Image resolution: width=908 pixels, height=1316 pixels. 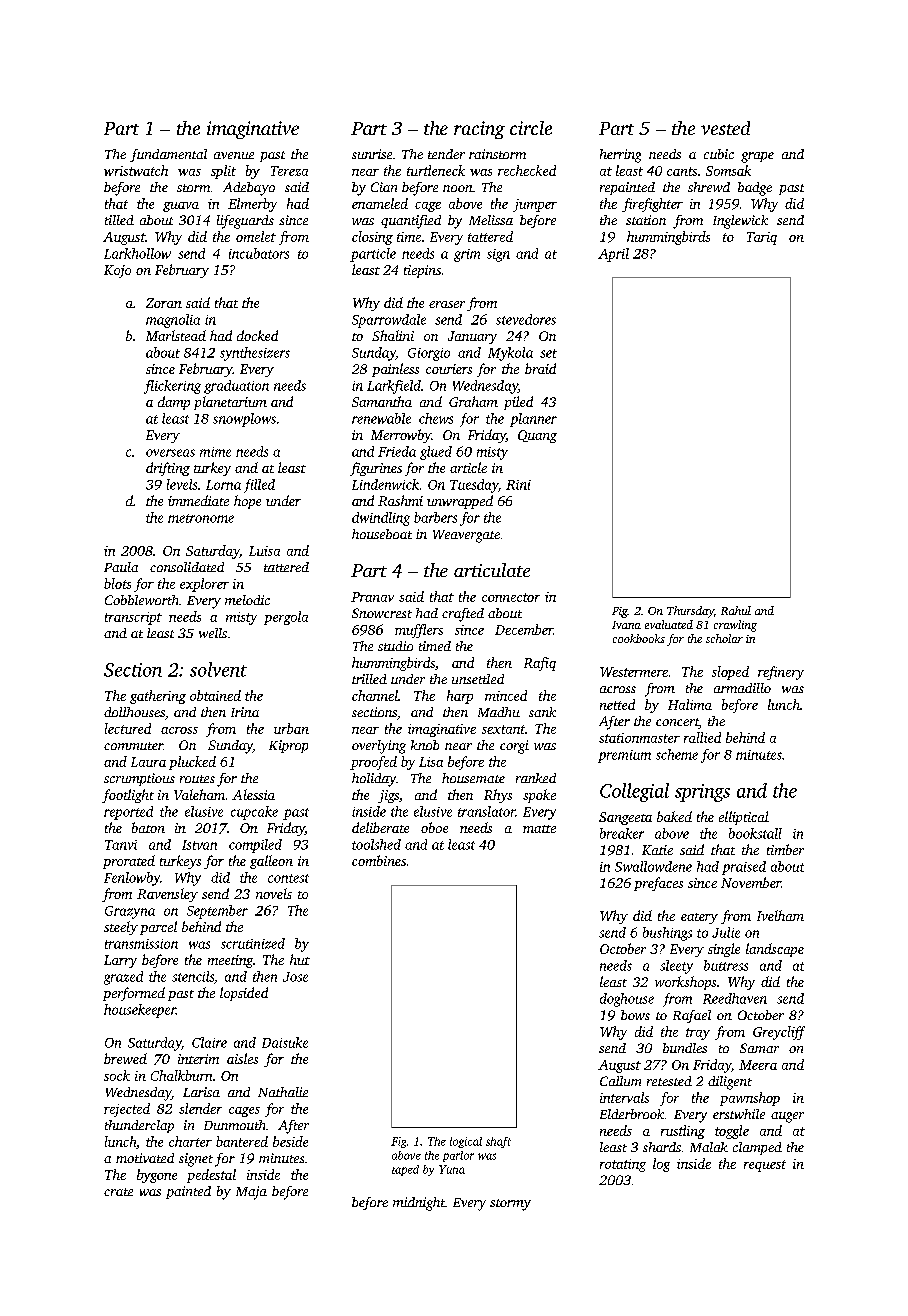 I want to click on studio, so click(x=395, y=646).
